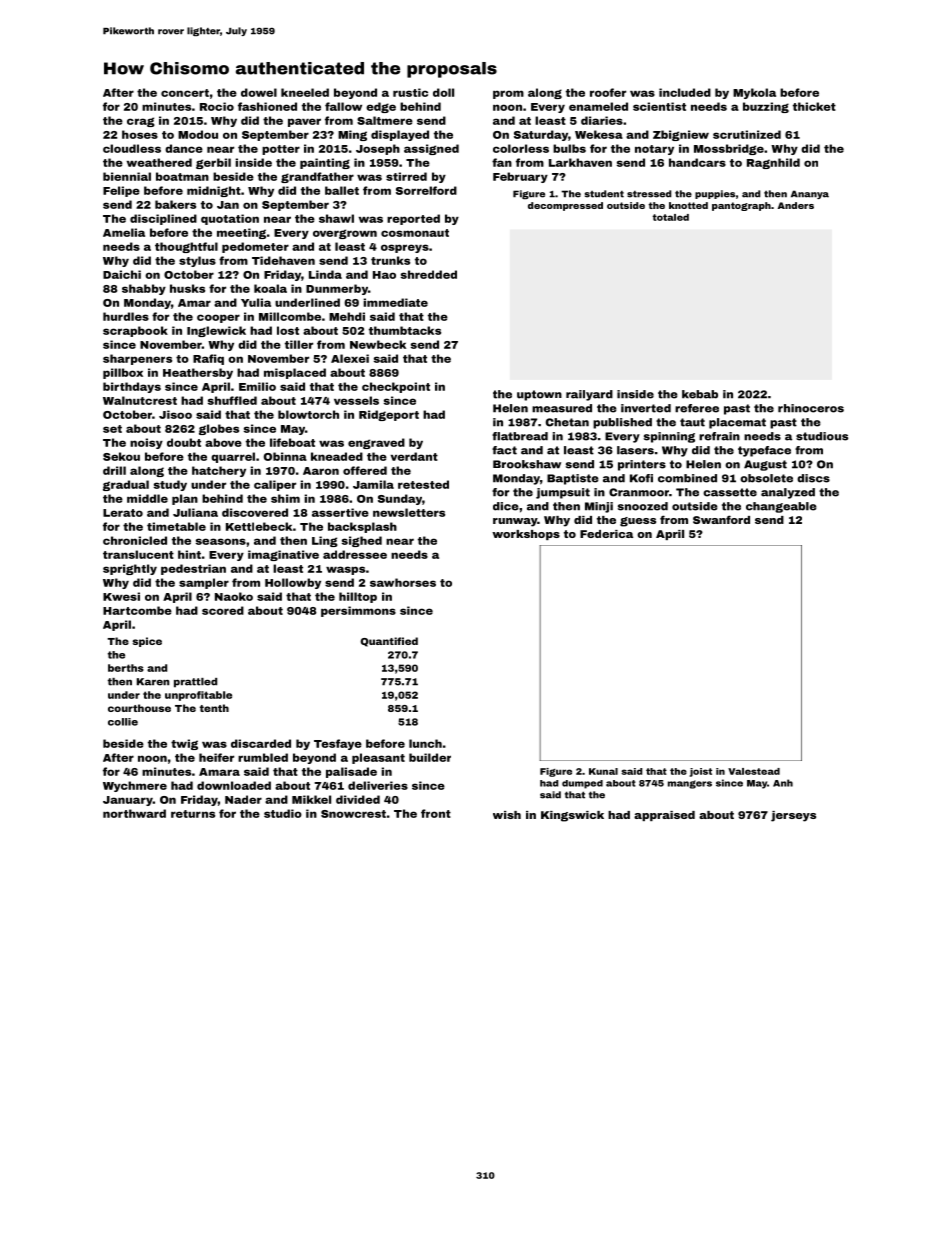  What do you see at coordinates (123, 722) in the page?
I see `collie` at bounding box center [123, 722].
